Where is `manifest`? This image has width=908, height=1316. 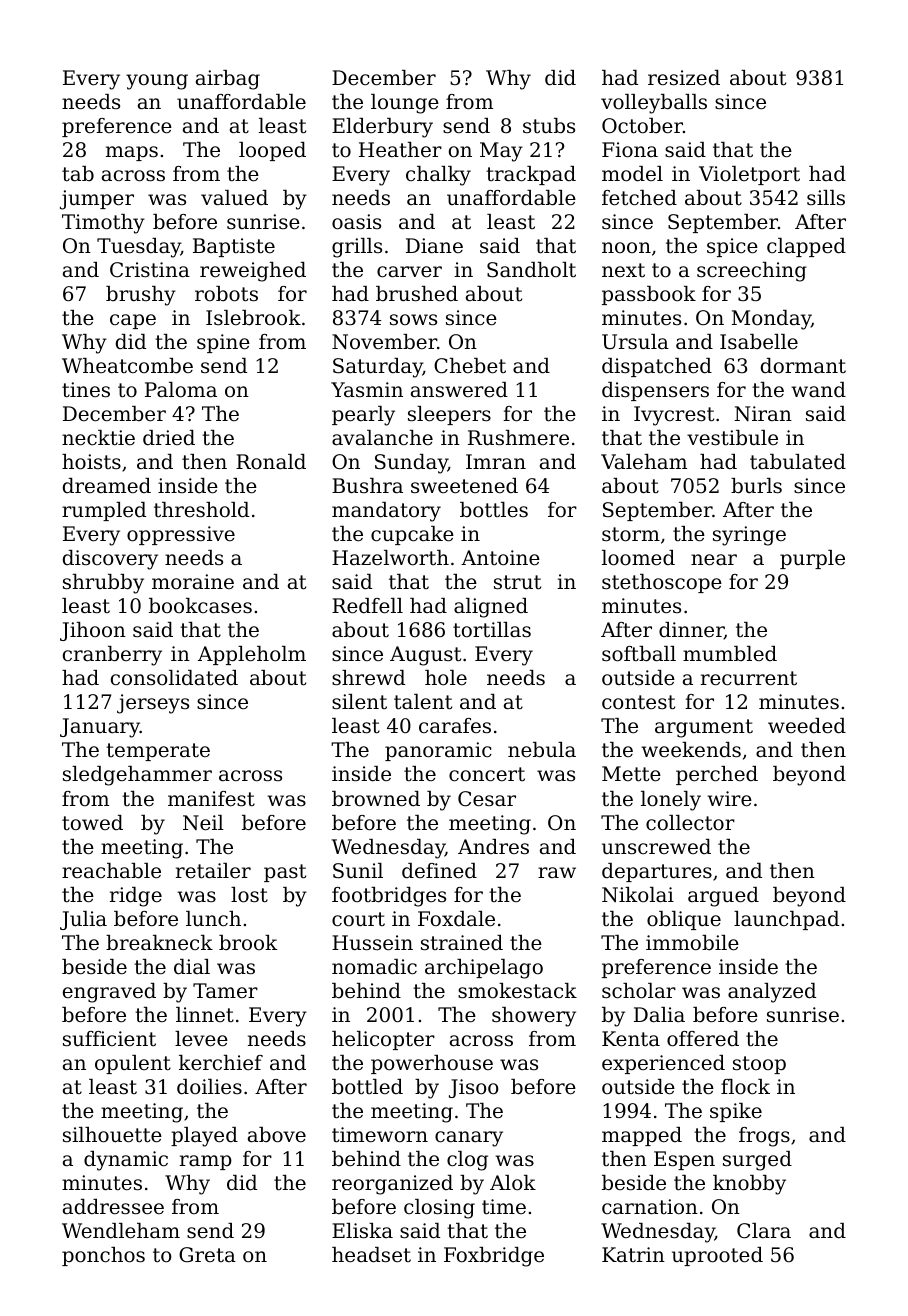 manifest is located at coordinates (211, 799).
